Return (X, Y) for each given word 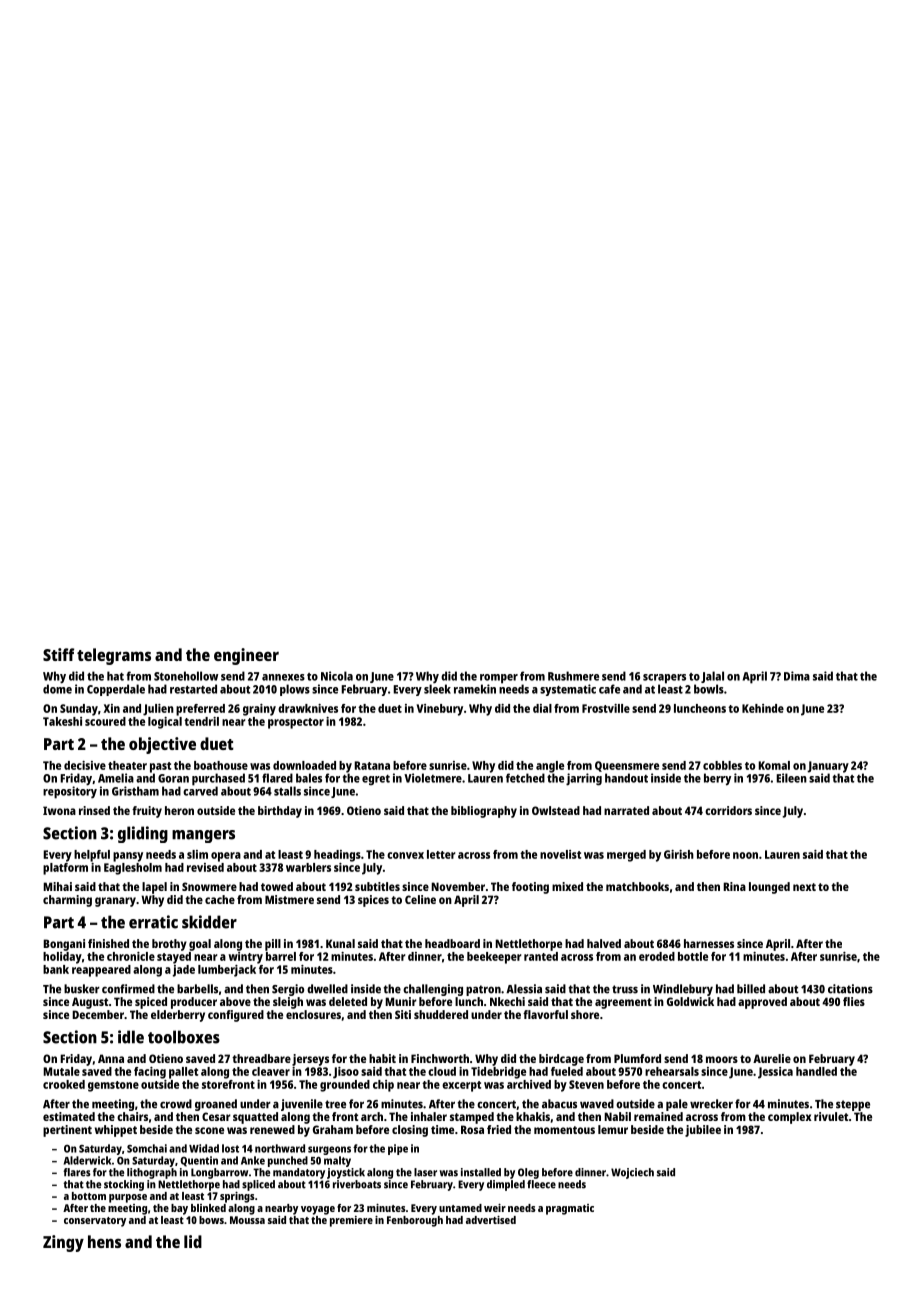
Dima (797, 676)
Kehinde (763, 708)
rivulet (831, 1116)
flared (277, 778)
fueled (567, 1071)
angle (550, 767)
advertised (491, 1220)
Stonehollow (186, 676)
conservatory (95, 1222)
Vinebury (440, 710)
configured (236, 1016)
